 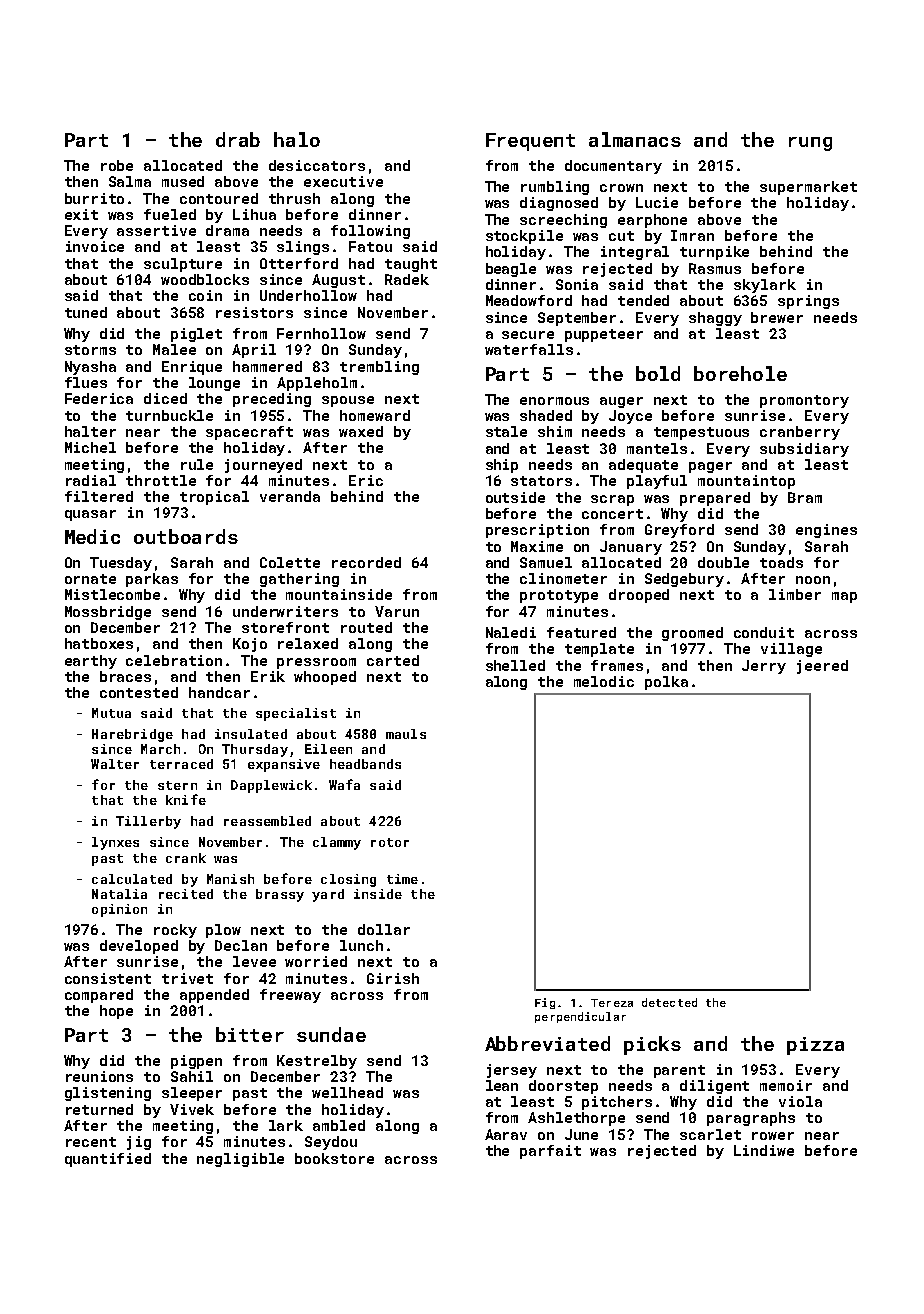 What do you see at coordinates (125, 676) in the page?
I see `braces` at bounding box center [125, 676].
